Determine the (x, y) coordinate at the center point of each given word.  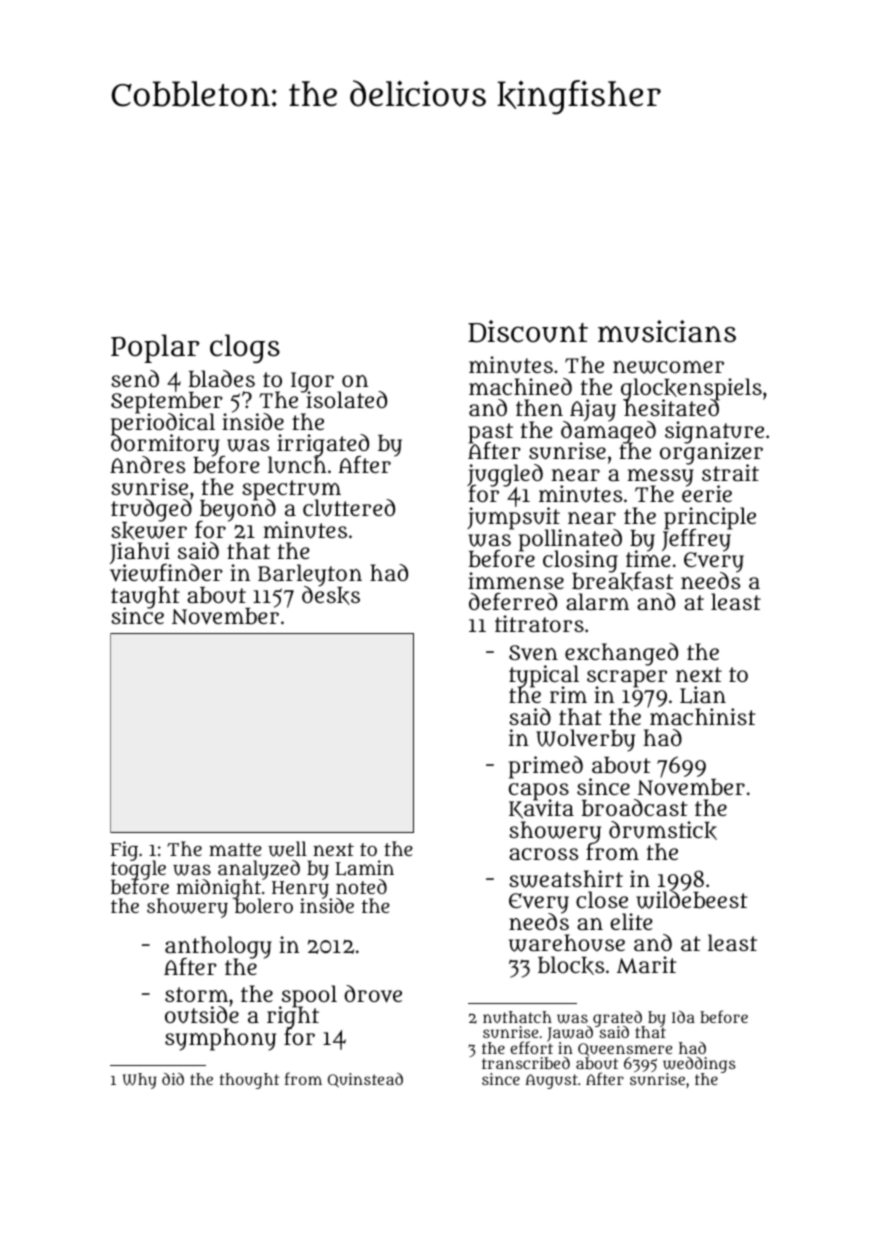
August (551, 1081)
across (543, 854)
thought (249, 1081)
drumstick (663, 830)
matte (235, 849)
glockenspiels (691, 389)
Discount (528, 331)
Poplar (155, 348)
